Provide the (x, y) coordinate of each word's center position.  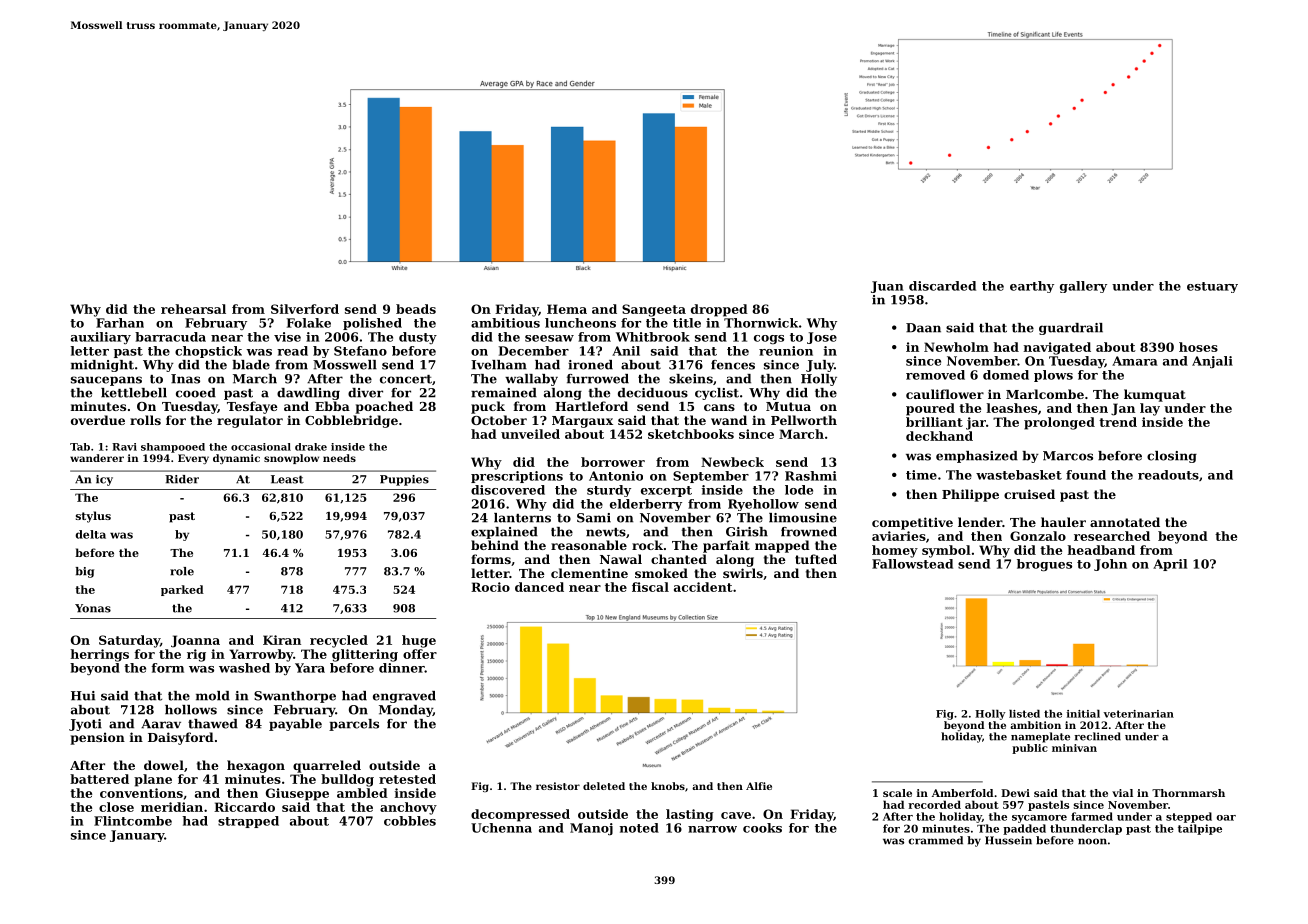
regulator (250, 421)
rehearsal (193, 309)
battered (99, 779)
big (84, 572)
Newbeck (732, 462)
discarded (942, 286)
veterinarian (1138, 714)
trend (1118, 422)
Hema (567, 309)
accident (703, 587)
